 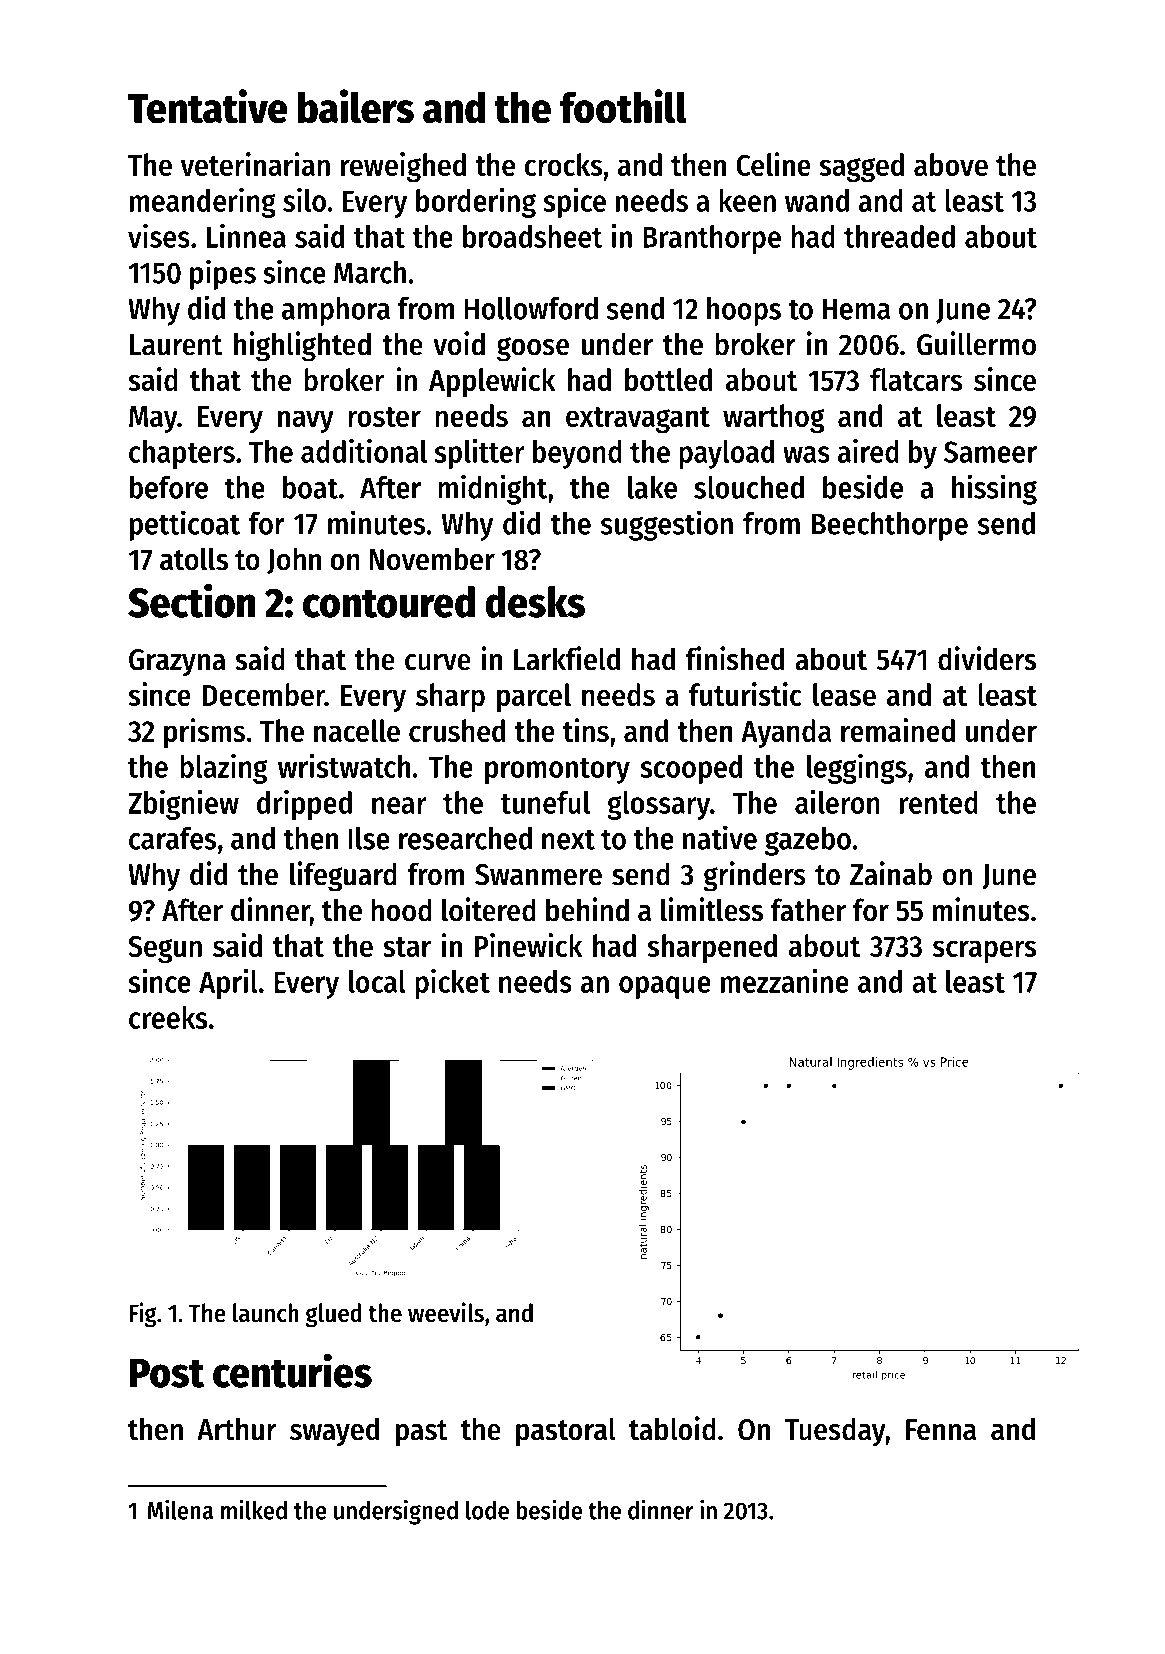 What do you see at coordinates (951, 164) in the page?
I see `above` at bounding box center [951, 164].
